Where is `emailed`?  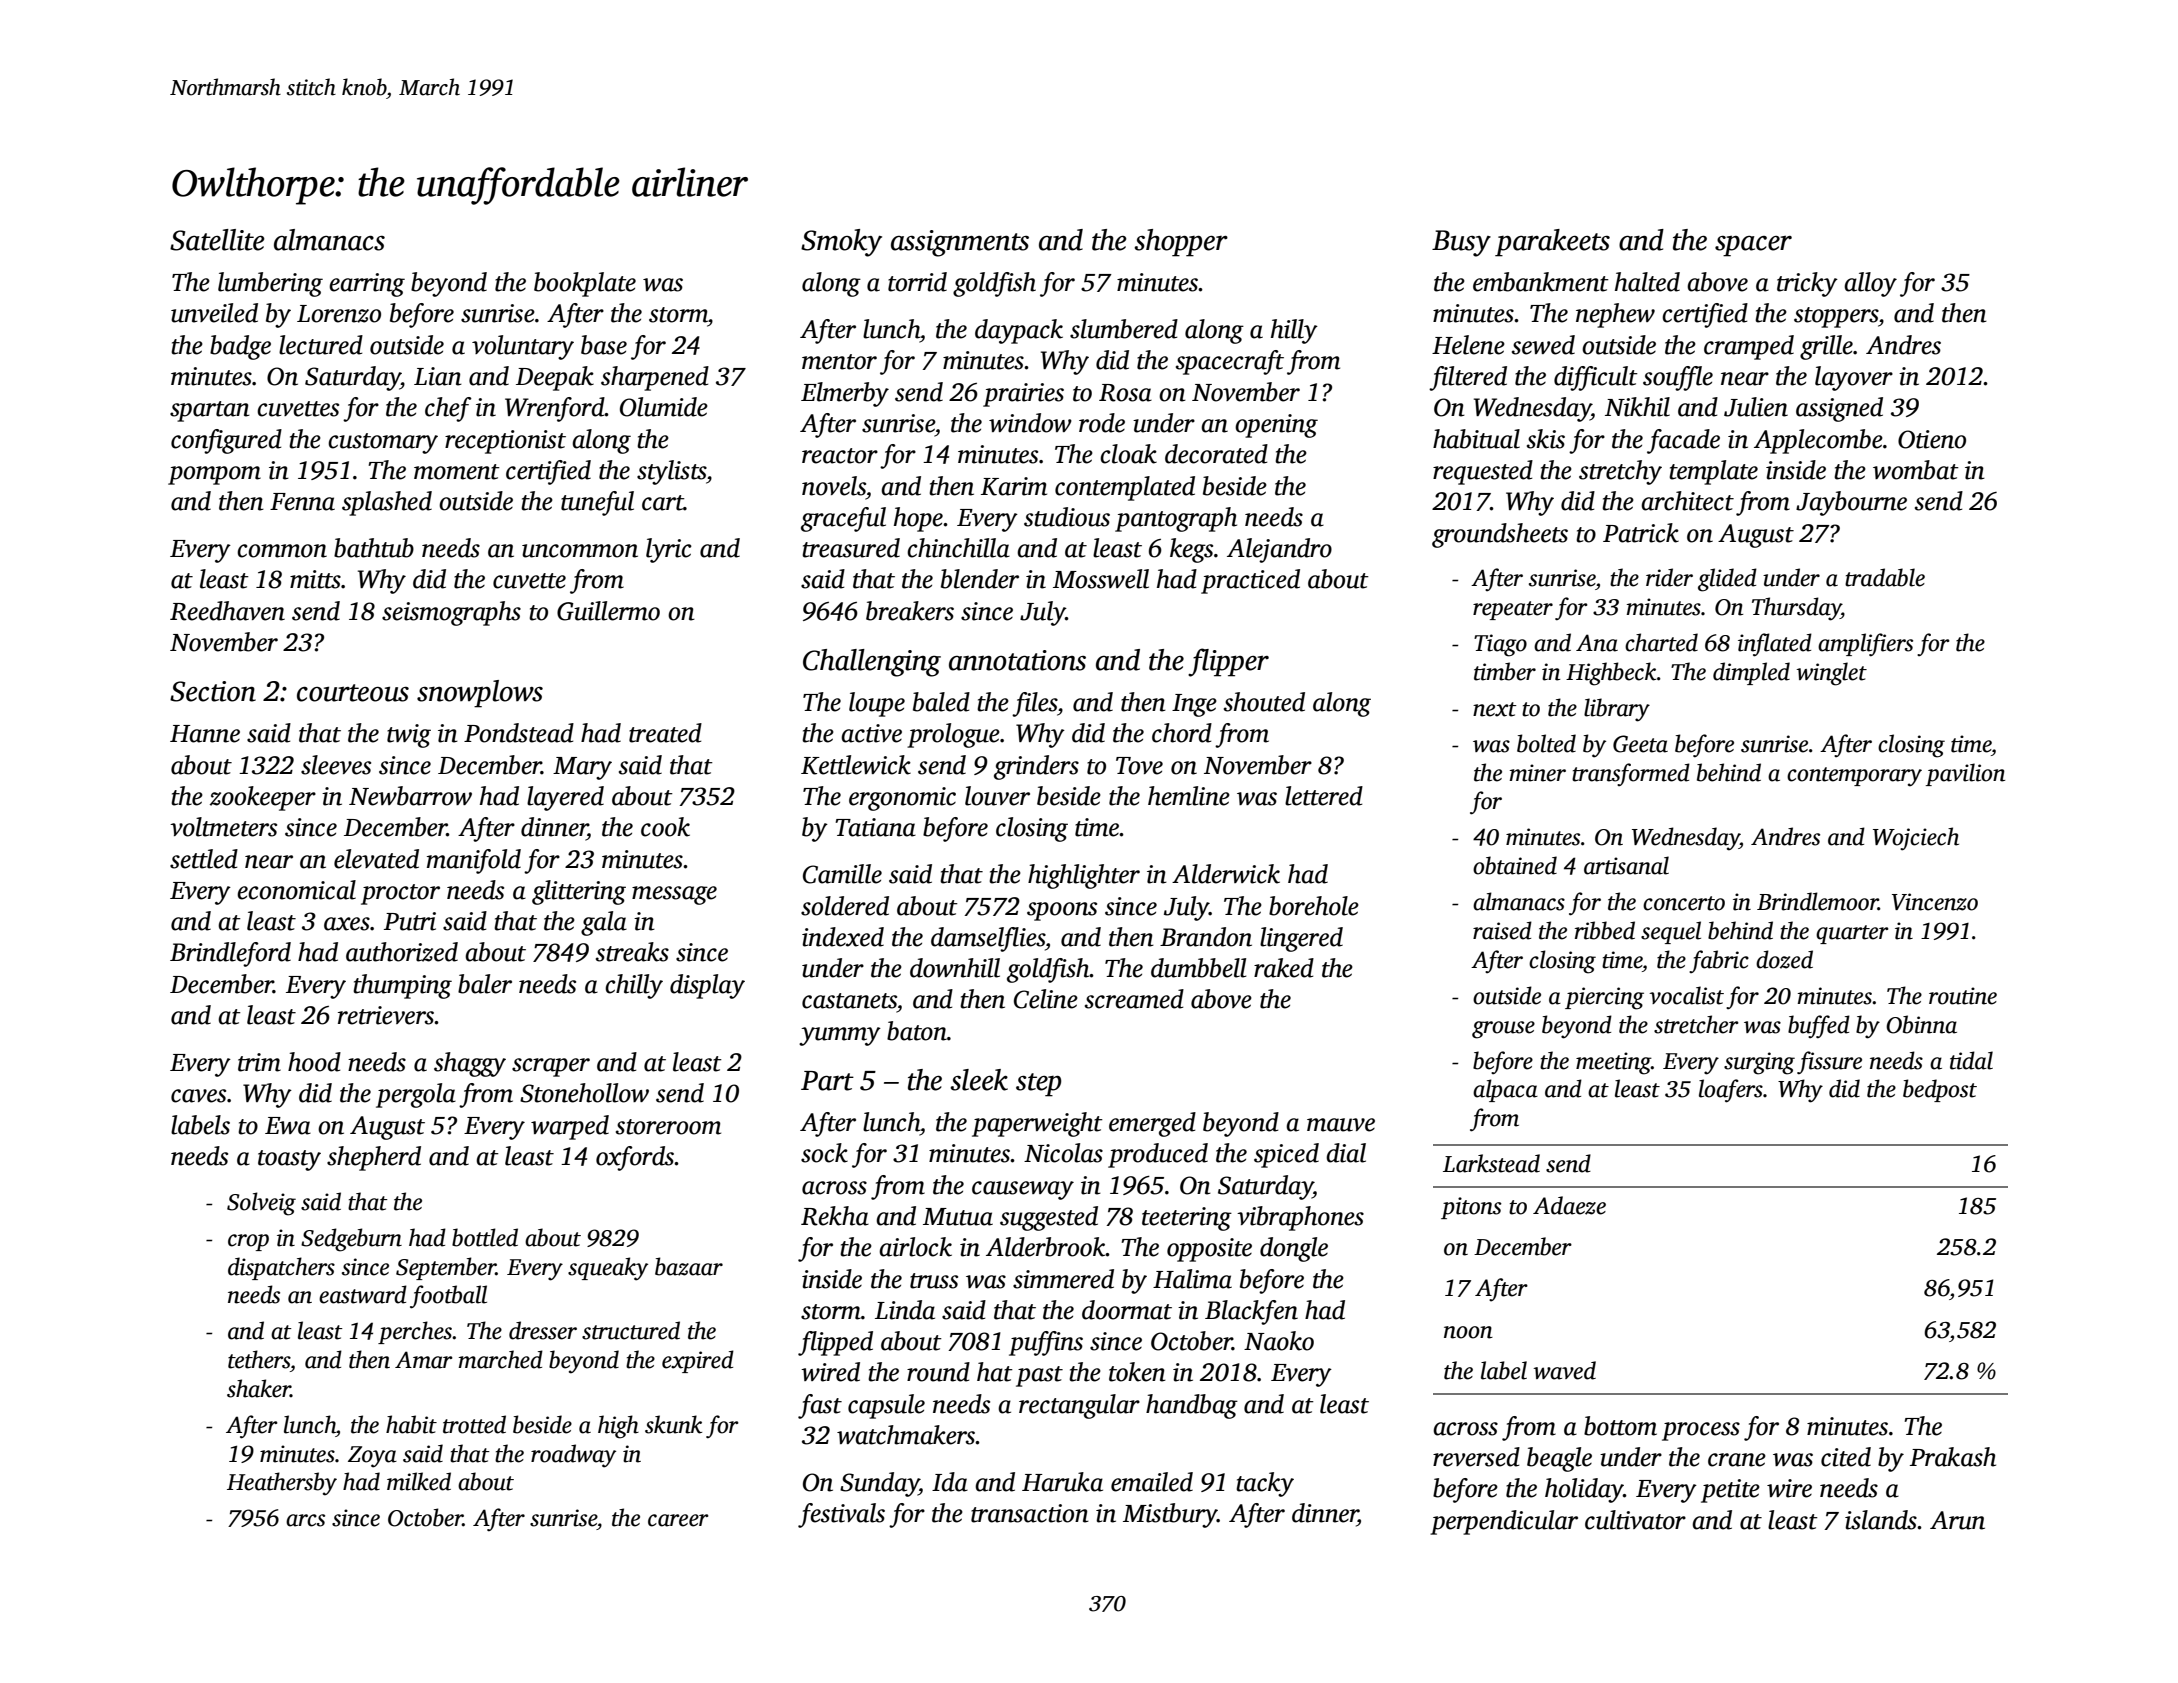
emailed is located at coordinates (1152, 1482).
